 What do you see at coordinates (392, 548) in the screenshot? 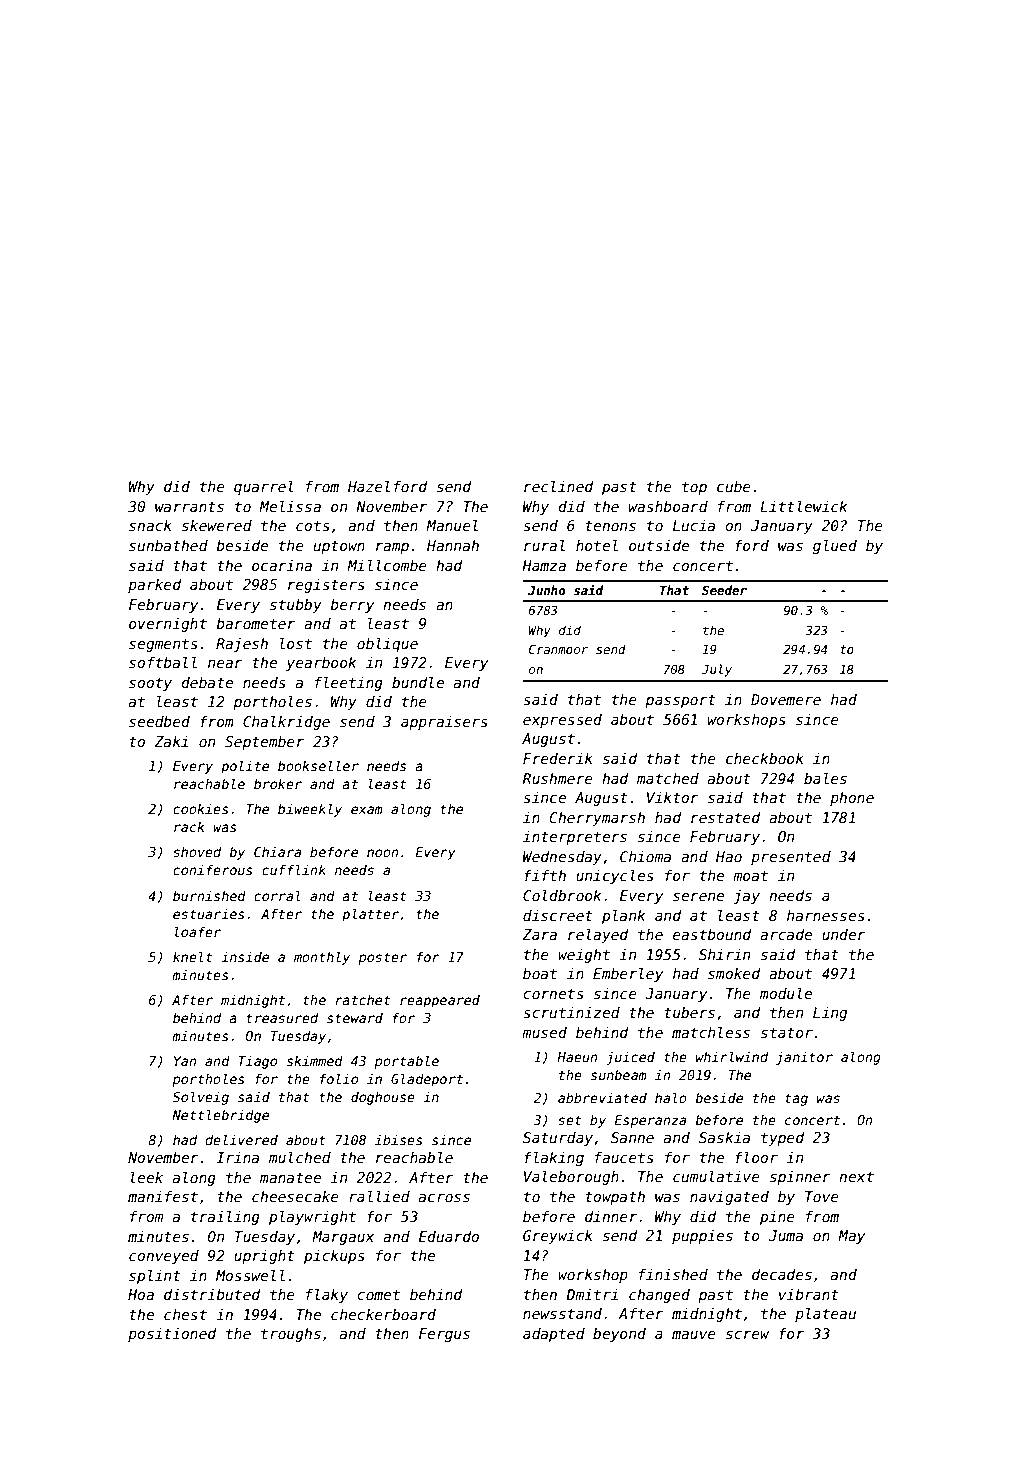
I see `ramp` at bounding box center [392, 548].
